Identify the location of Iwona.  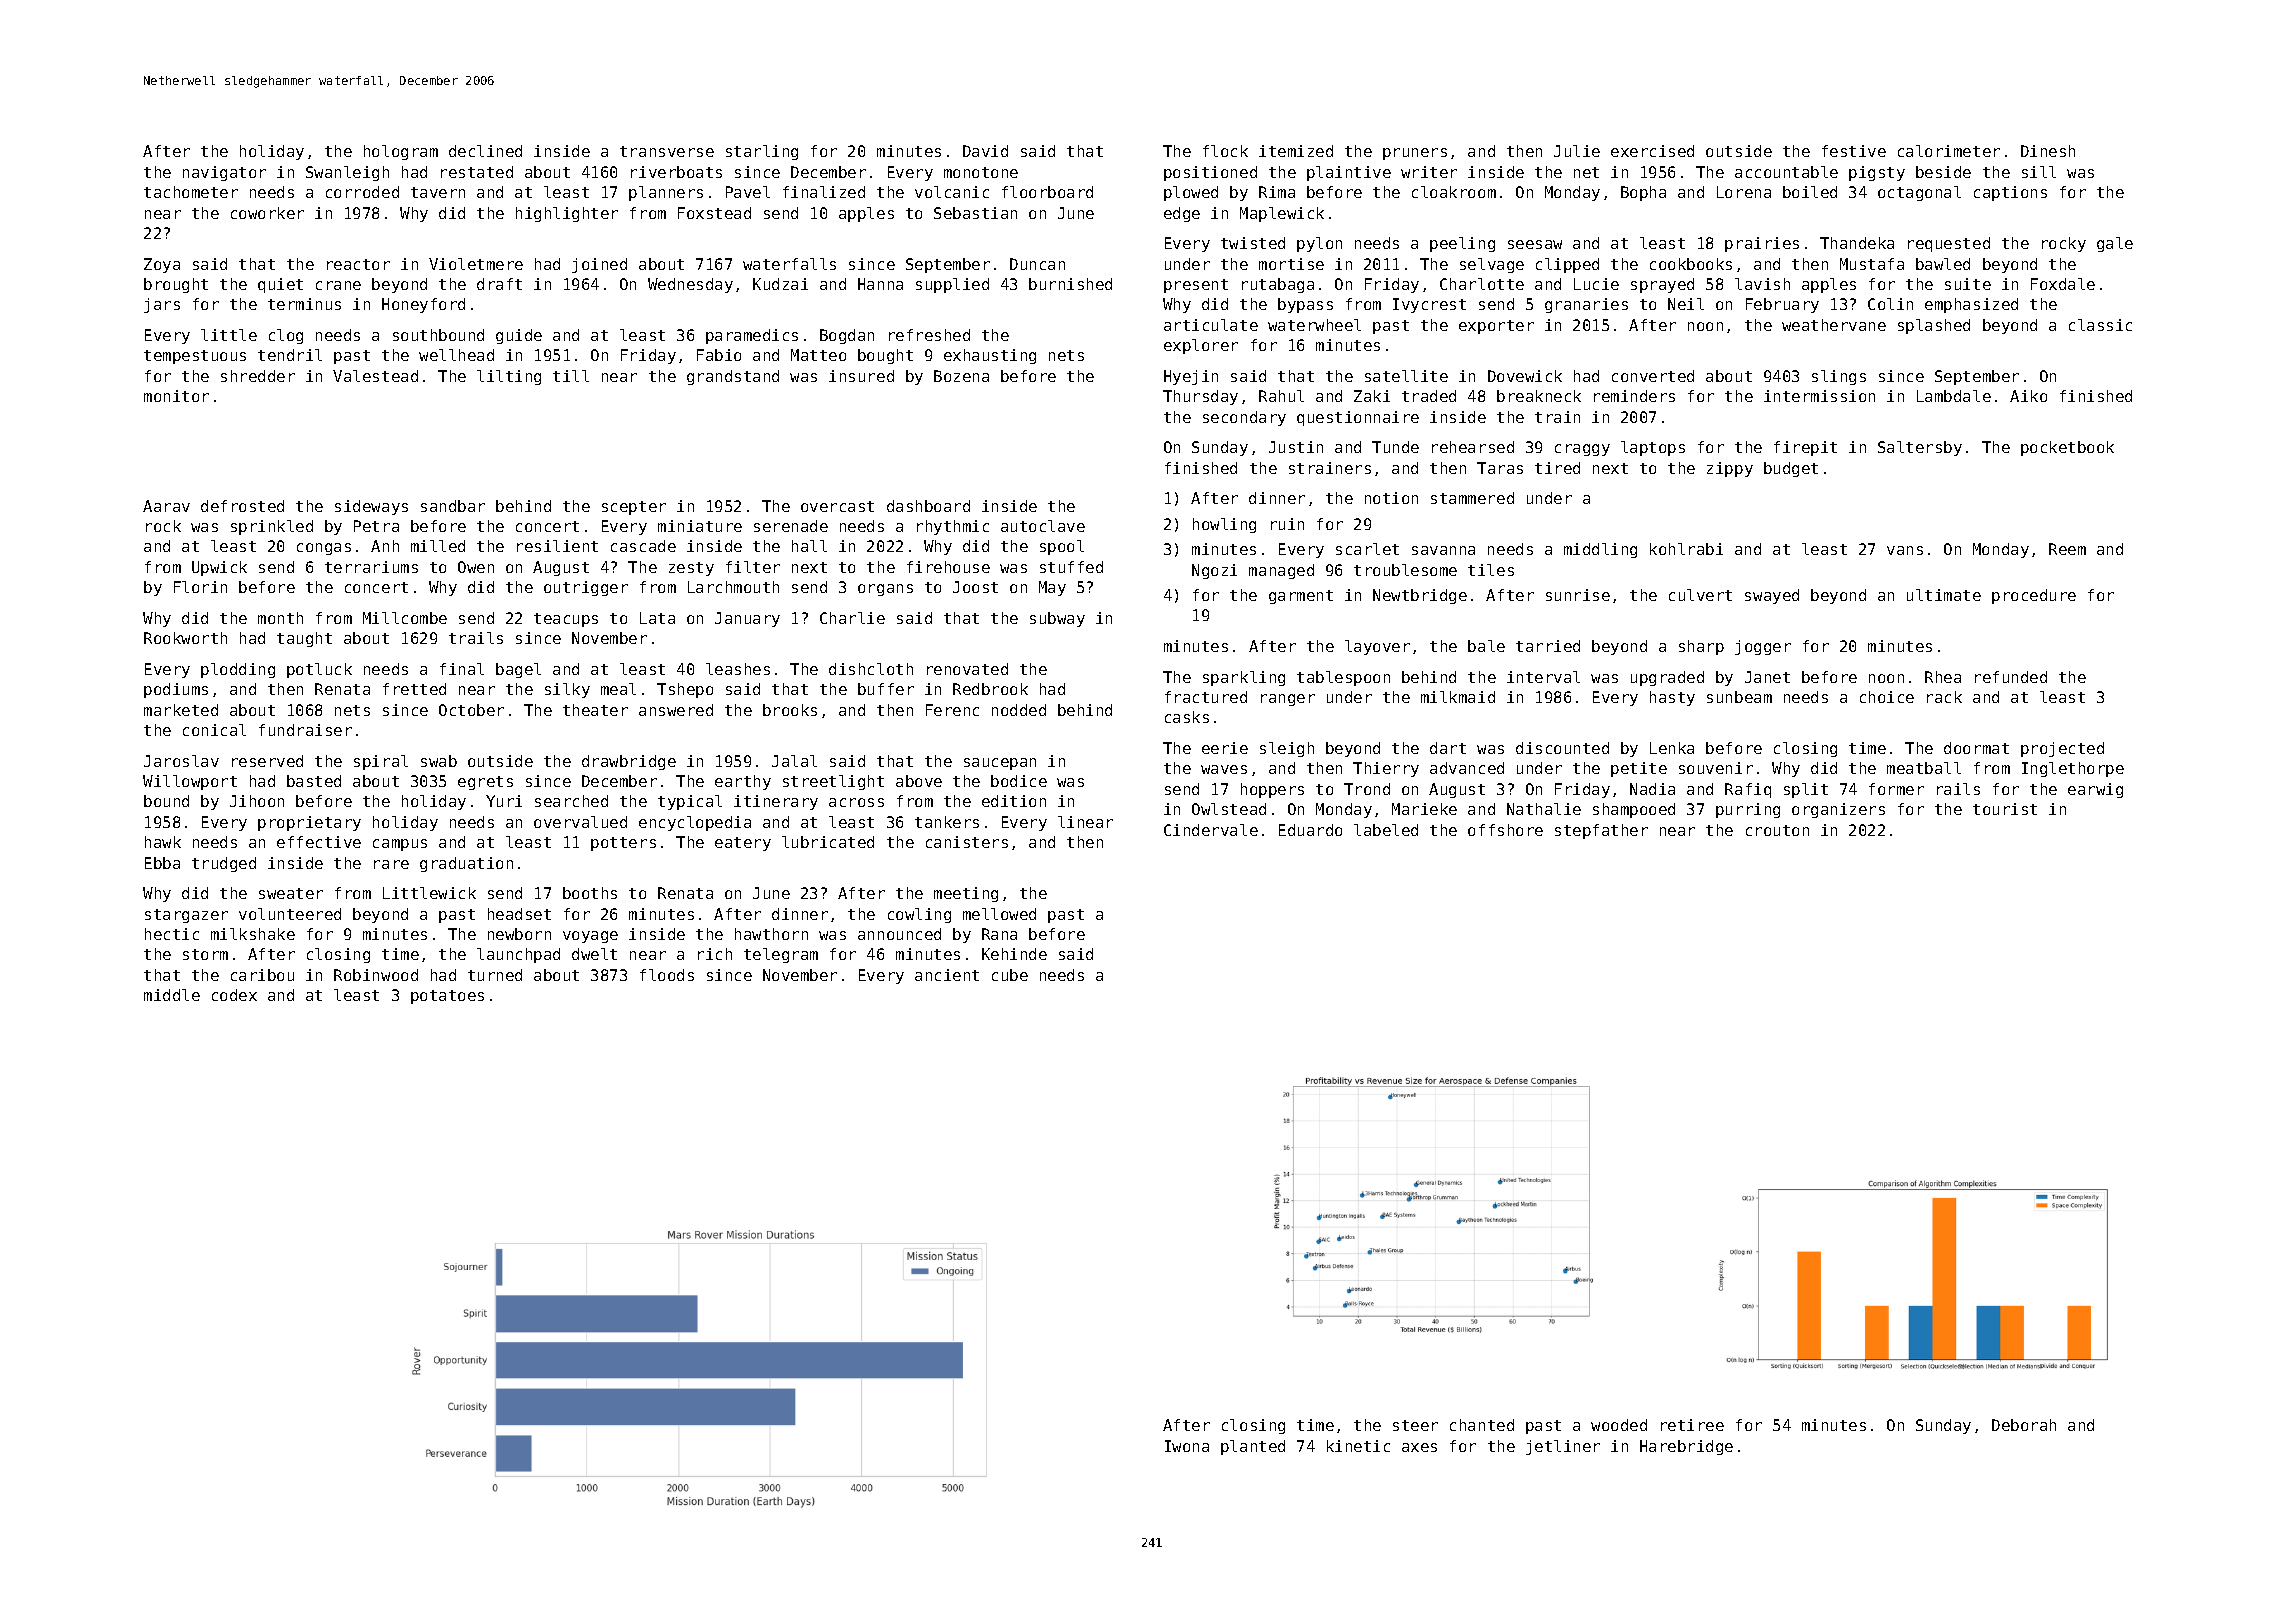
(1187, 1446).
